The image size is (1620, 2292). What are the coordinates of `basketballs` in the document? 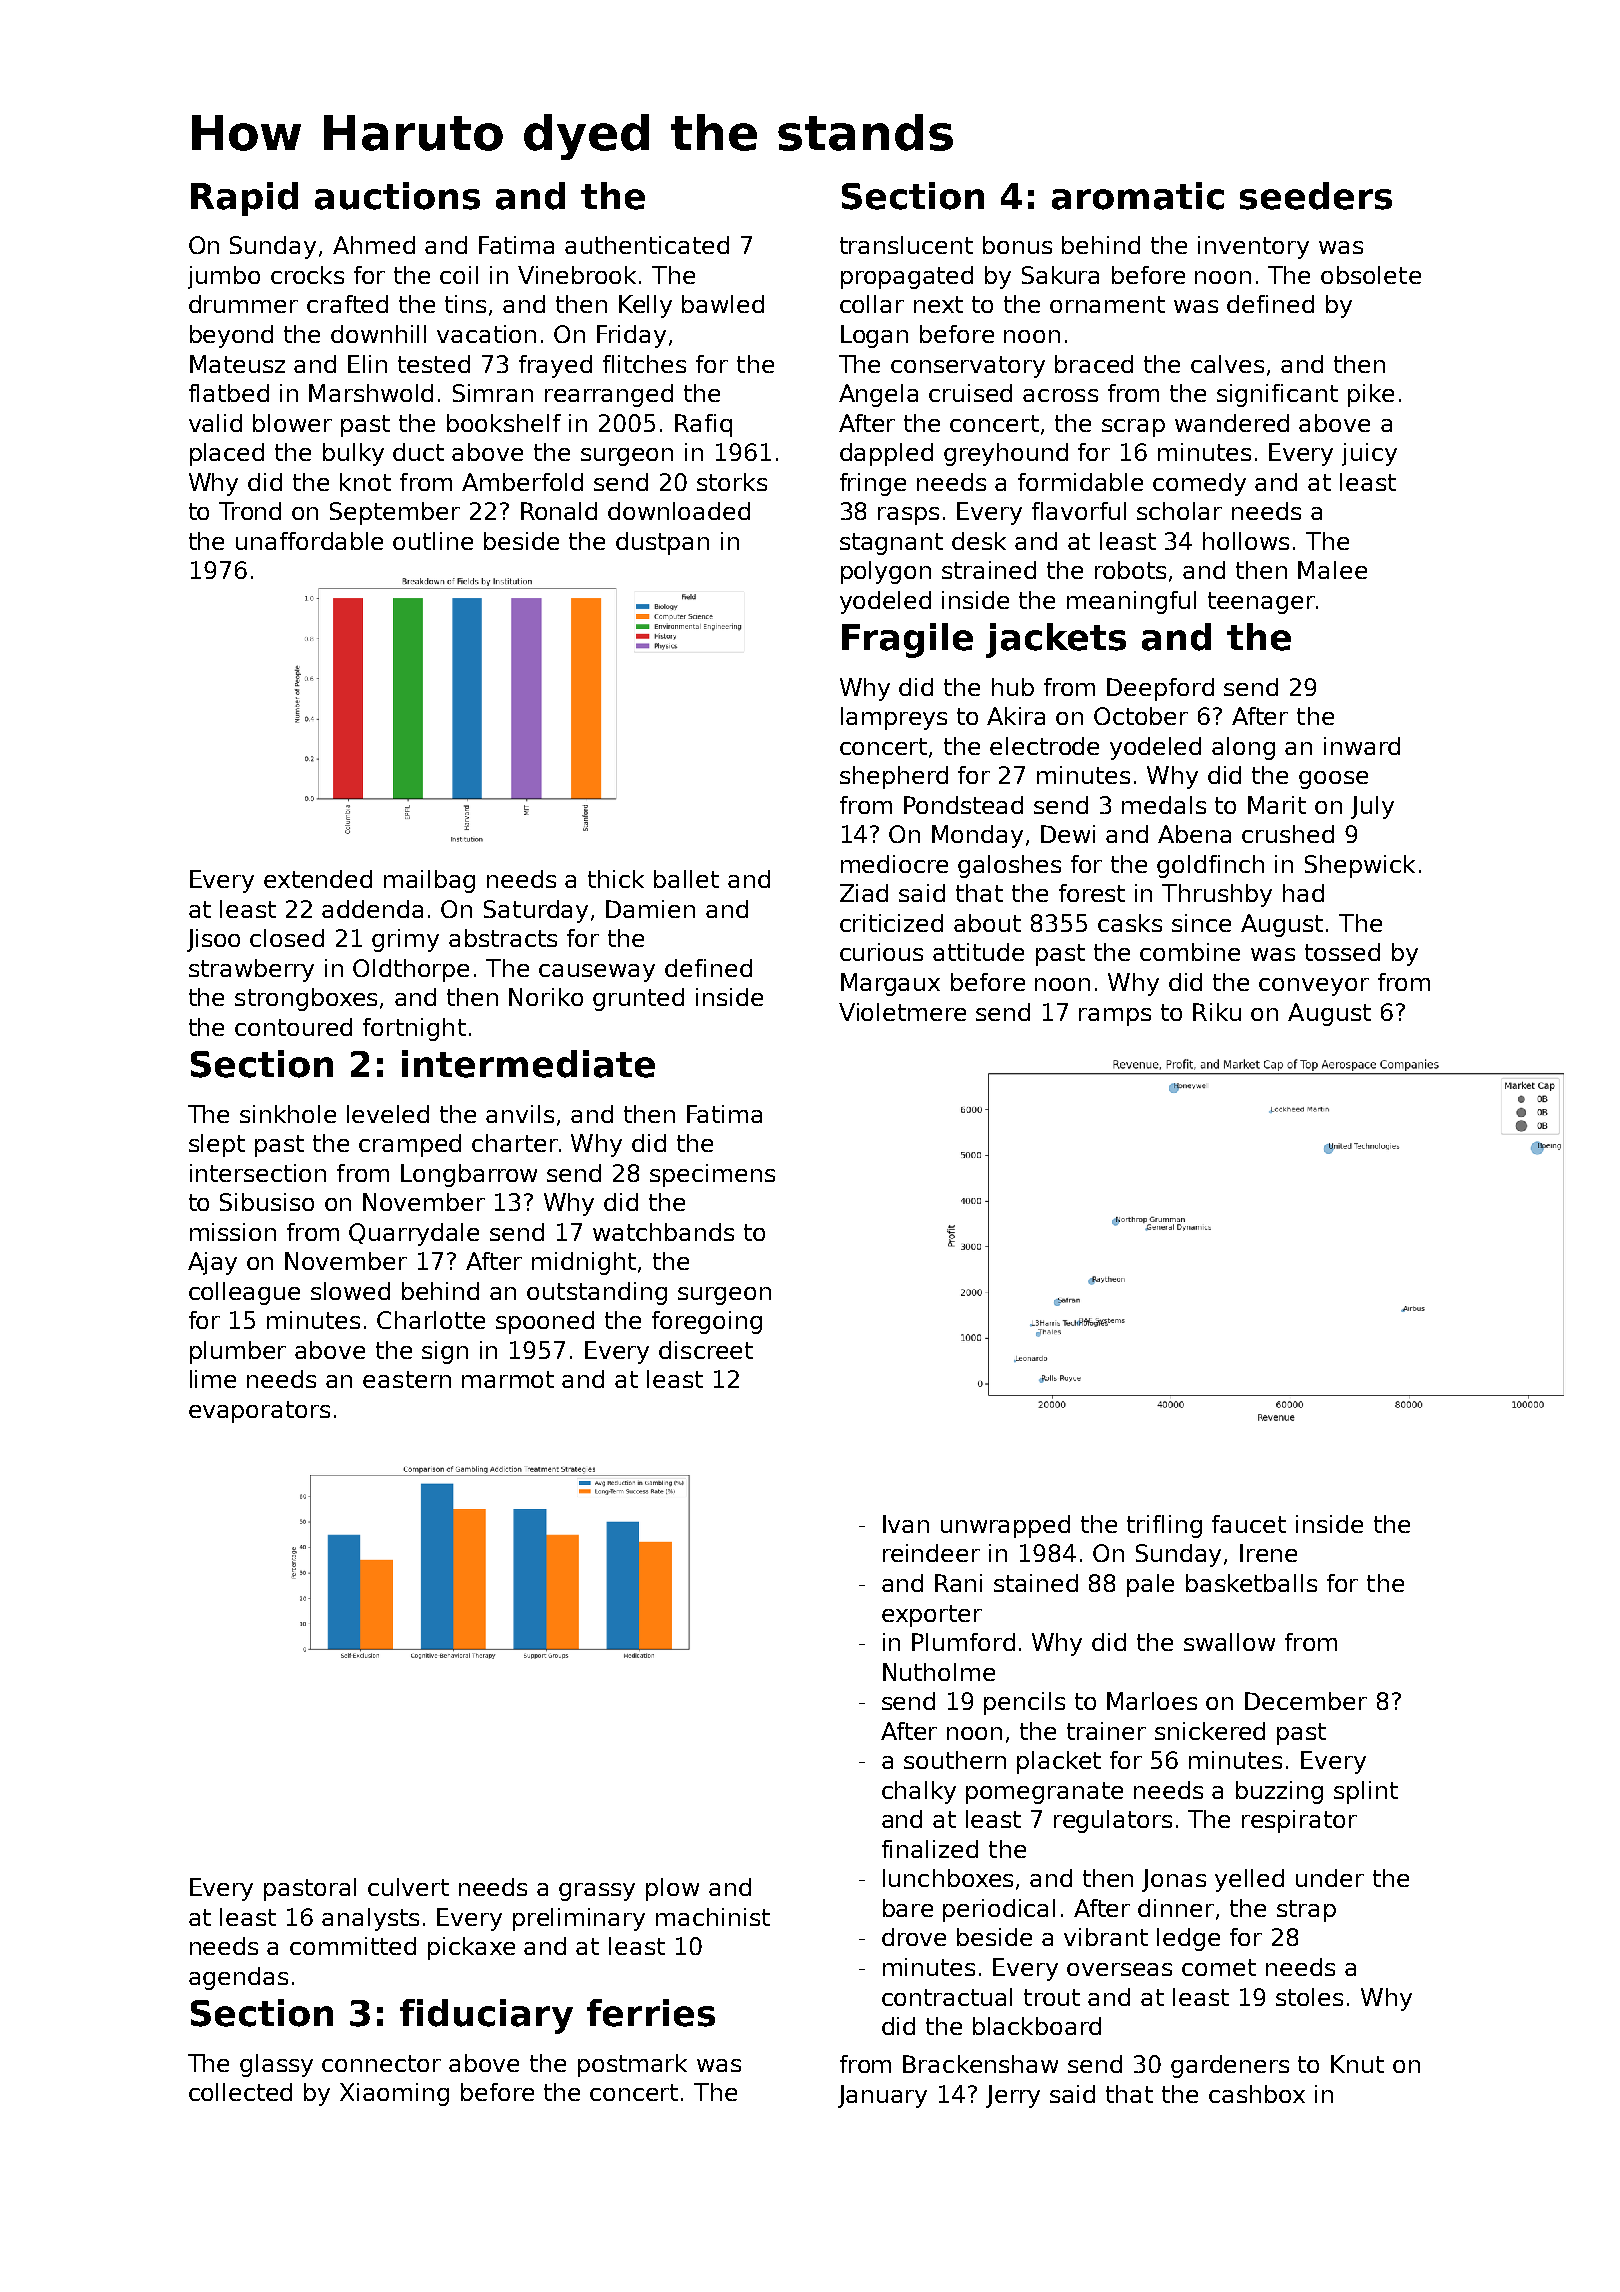 It's located at (1251, 1583).
